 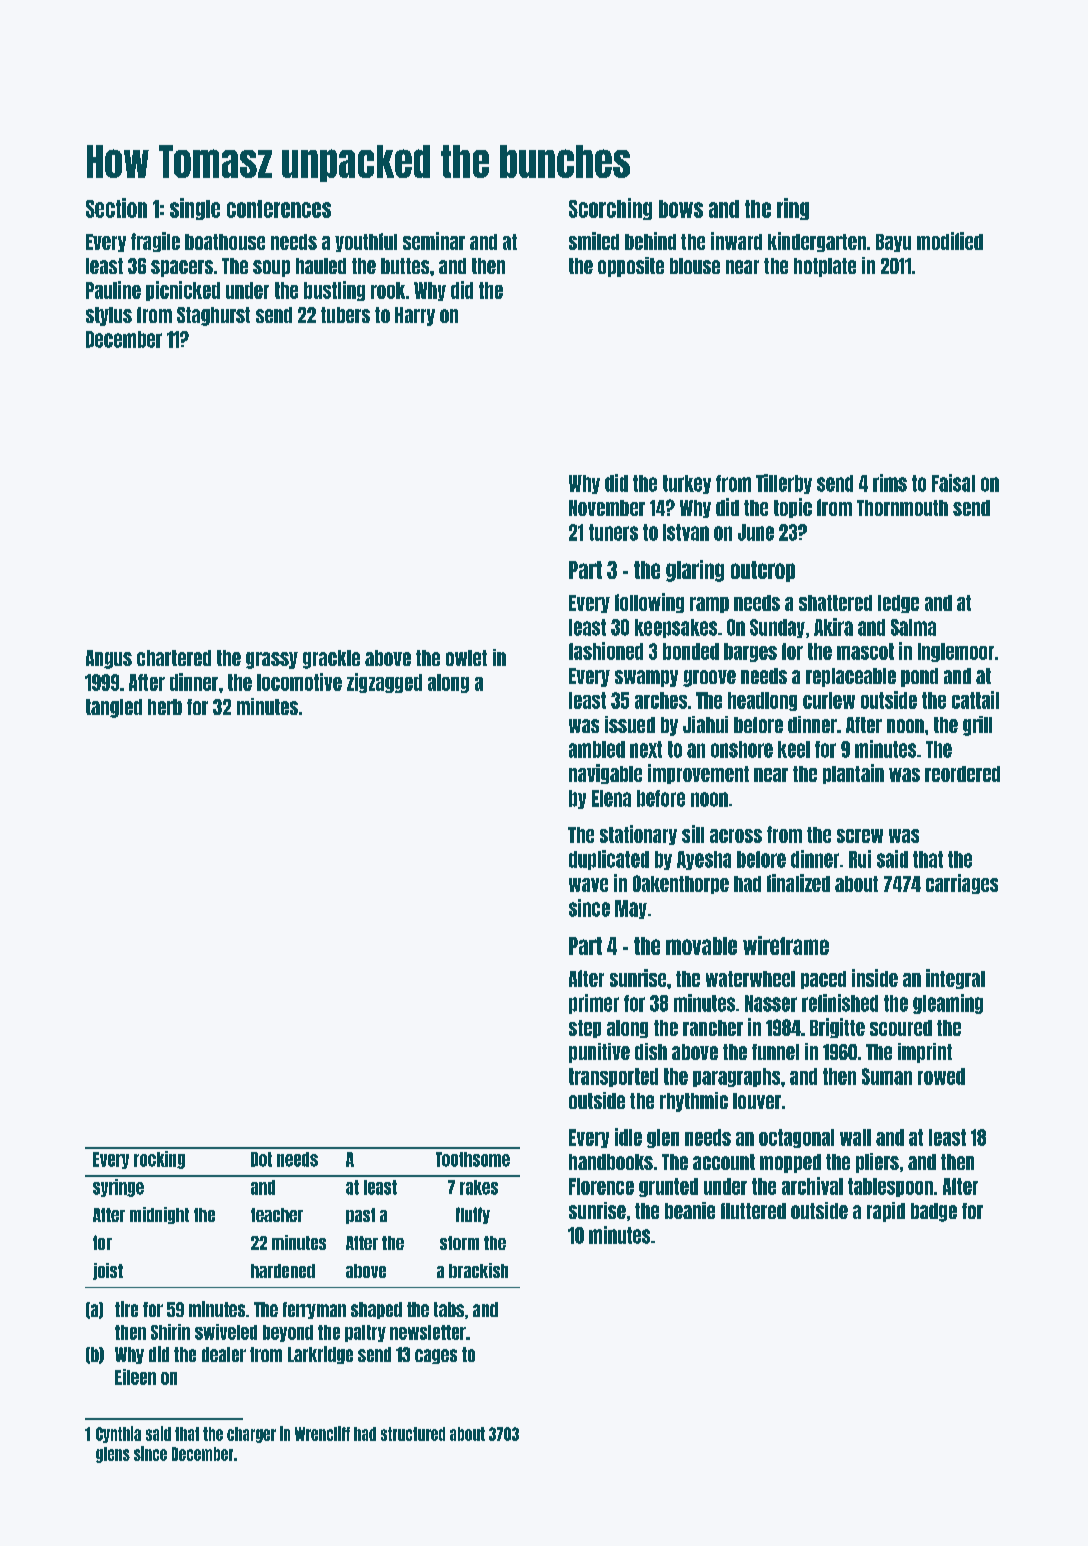 What do you see at coordinates (950, 241) in the document?
I see `modified` at bounding box center [950, 241].
